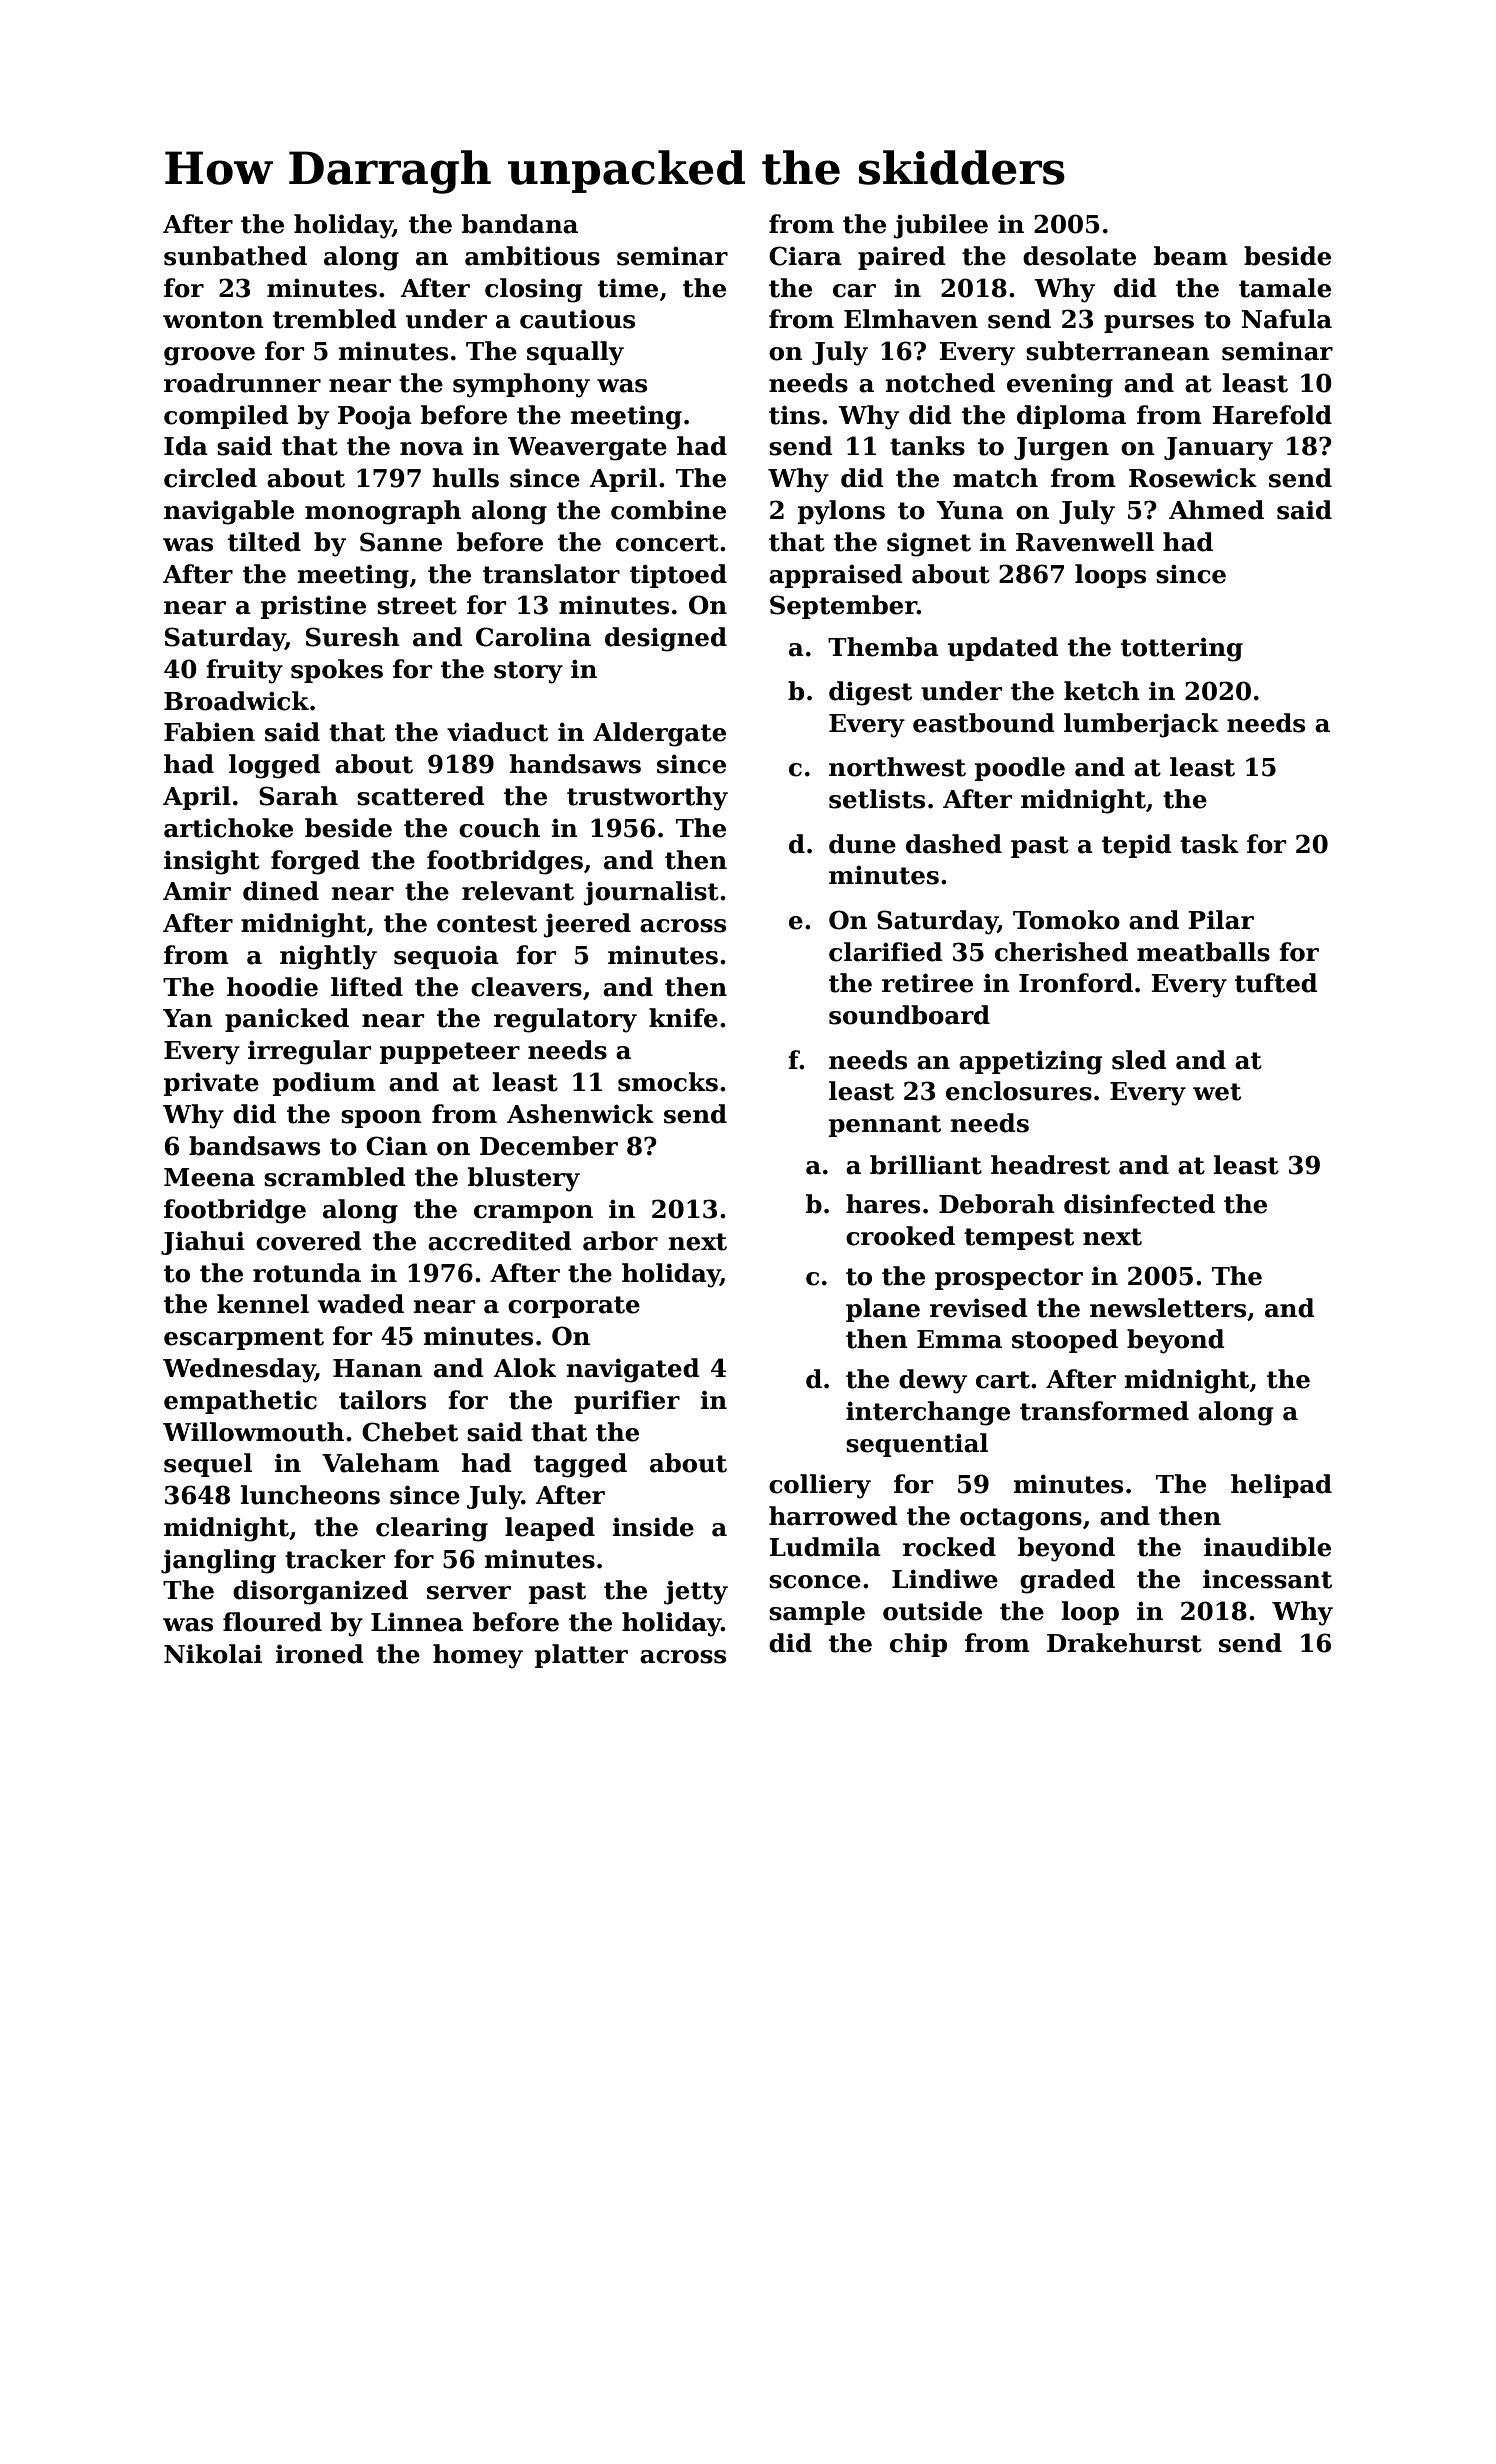 The height and width of the document is (2464, 1496). What do you see at coordinates (886, 952) in the document?
I see `clarified` at bounding box center [886, 952].
